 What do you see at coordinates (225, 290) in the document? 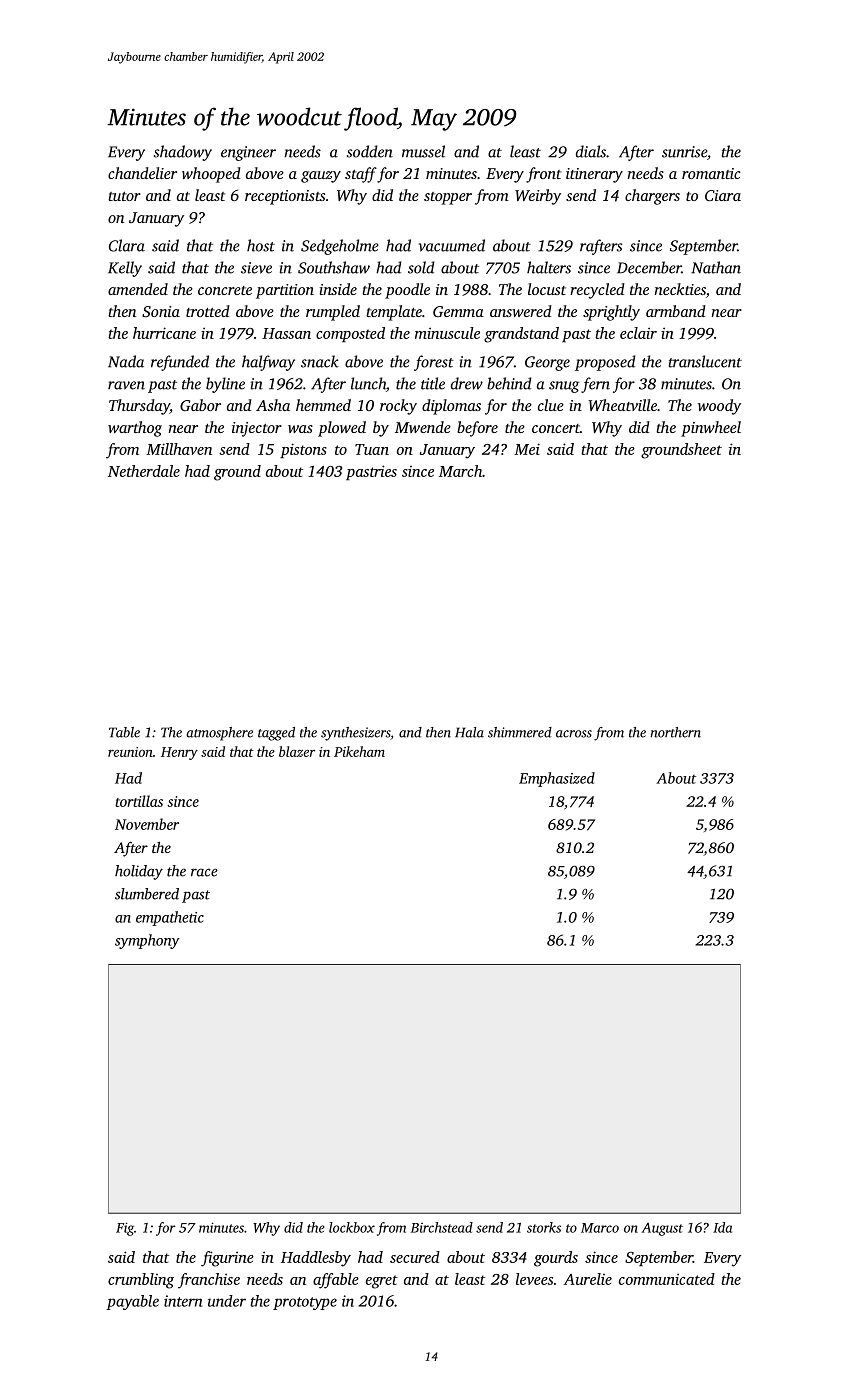
I see `concrete` at bounding box center [225, 290].
